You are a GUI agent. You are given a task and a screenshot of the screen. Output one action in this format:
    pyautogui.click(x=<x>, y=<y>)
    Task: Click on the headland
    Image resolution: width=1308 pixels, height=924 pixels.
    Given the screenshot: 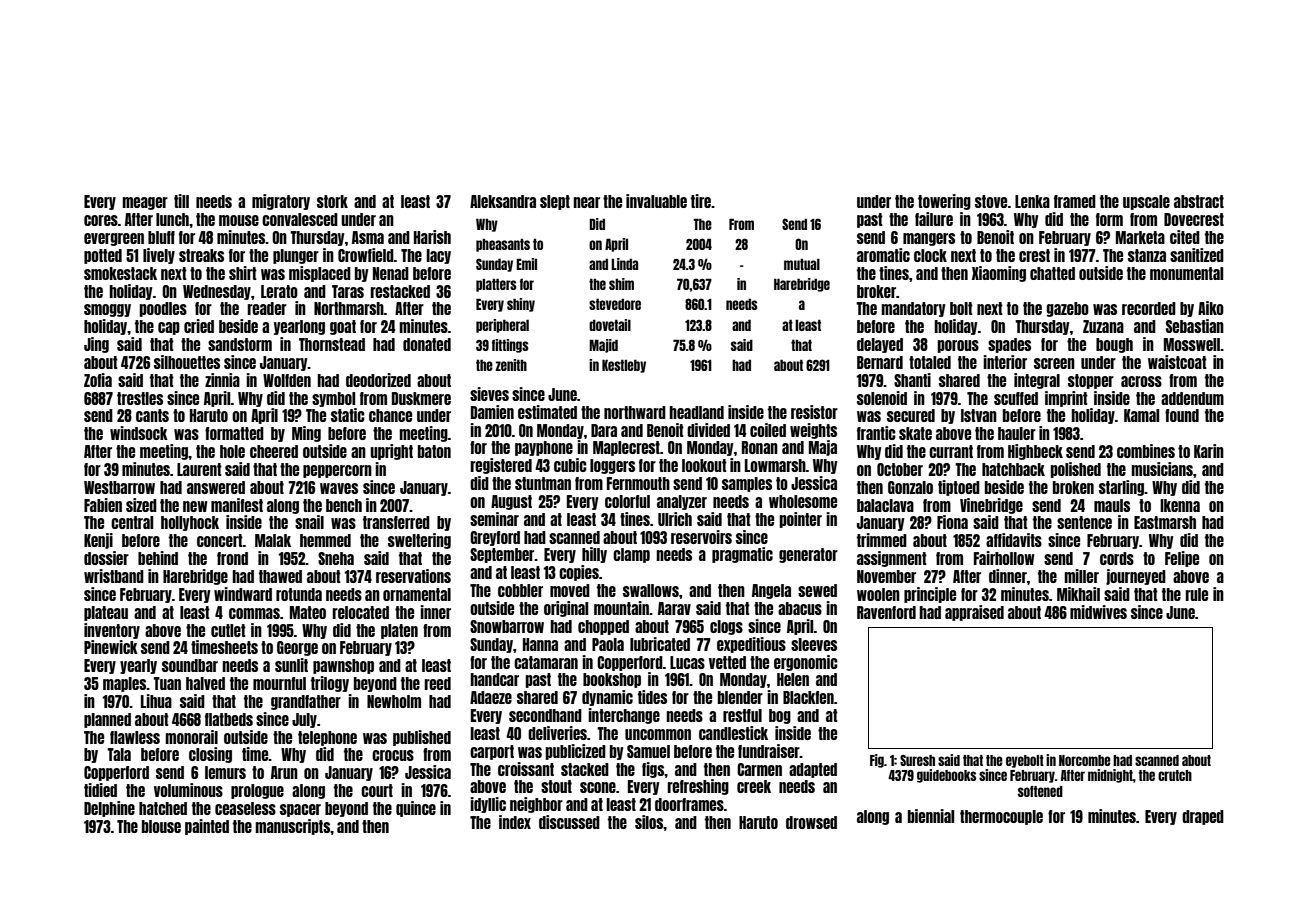 What is the action you would take?
    pyautogui.click(x=696, y=412)
